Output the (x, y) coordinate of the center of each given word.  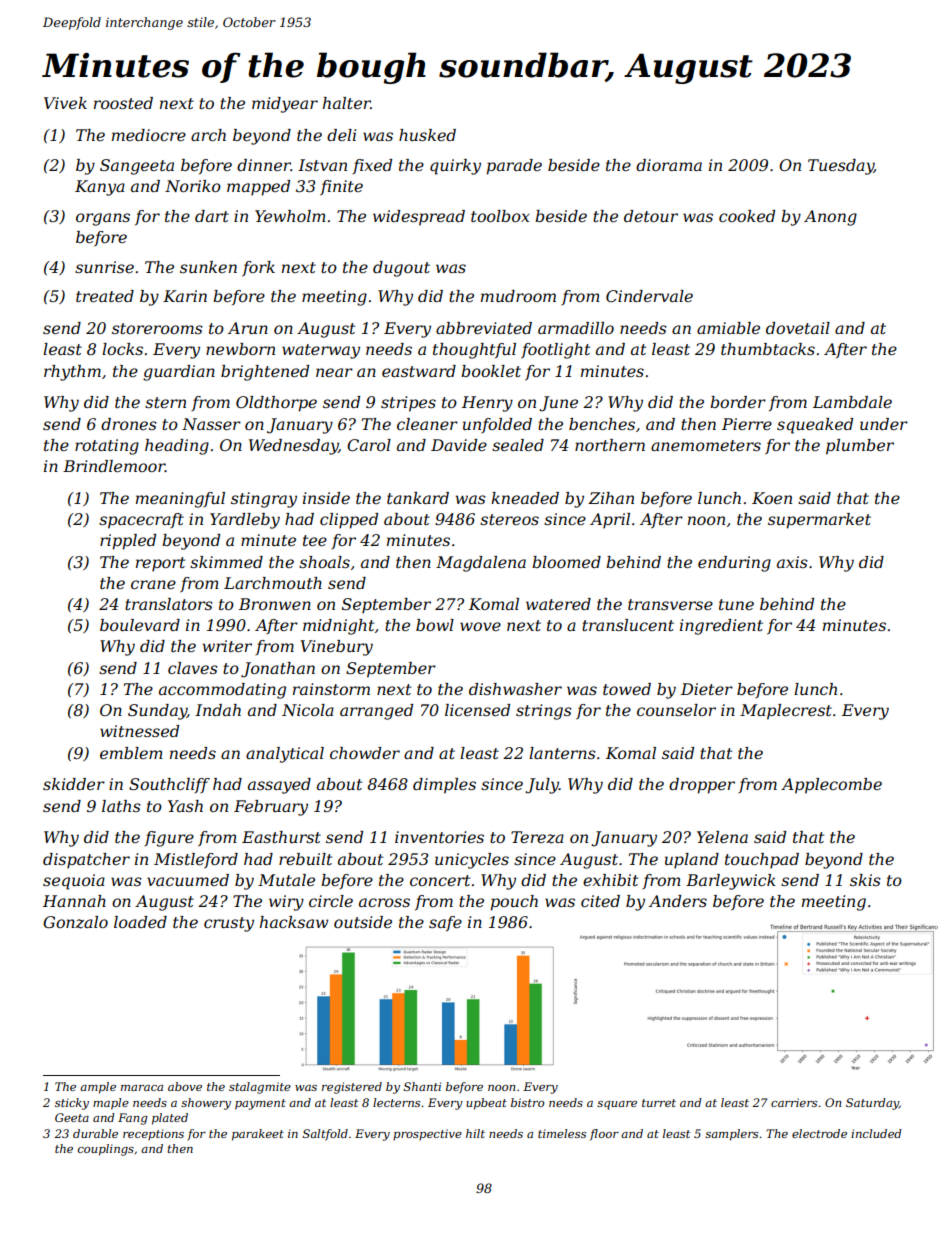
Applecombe (831, 786)
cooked (747, 216)
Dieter (707, 689)
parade (514, 167)
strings (544, 712)
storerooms (157, 328)
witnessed (139, 731)
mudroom (518, 296)
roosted (123, 103)
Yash (185, 806)
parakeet (258, 1135)
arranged (376, 712)
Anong (830, 218)
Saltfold (325, 1135)
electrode (819, 1133)
